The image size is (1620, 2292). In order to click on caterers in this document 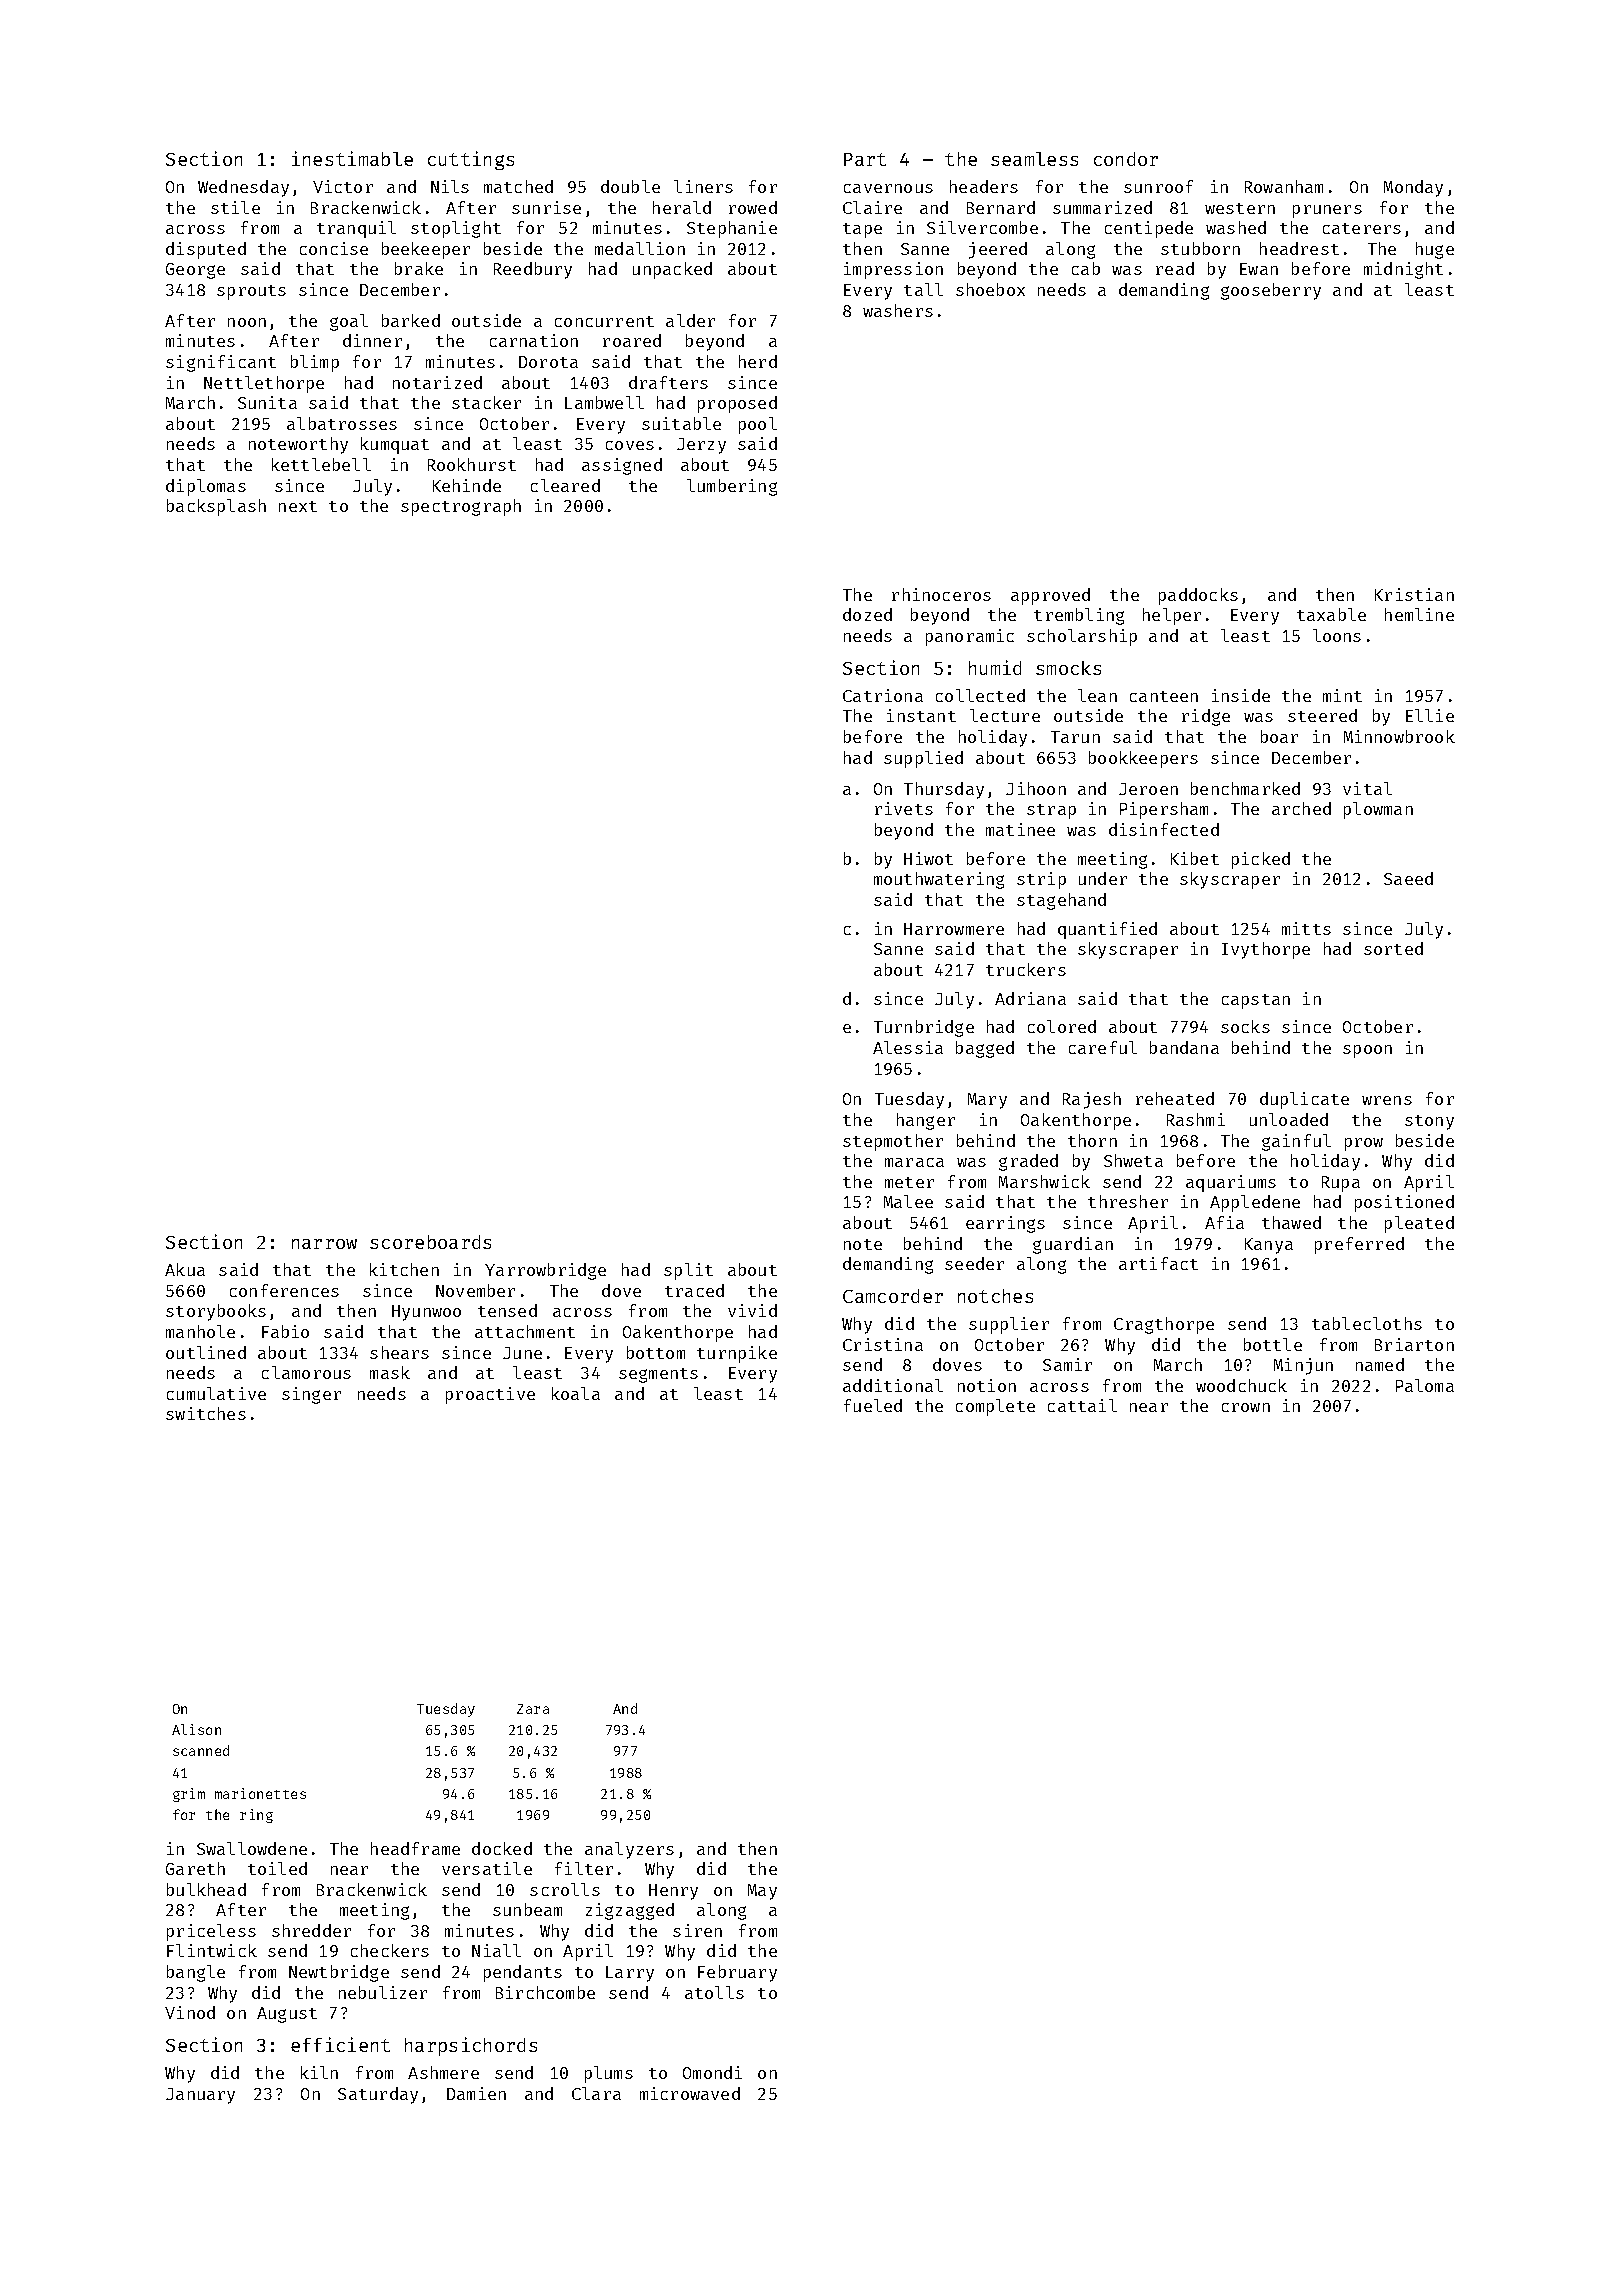, I will do `click(1362, 228)`.
